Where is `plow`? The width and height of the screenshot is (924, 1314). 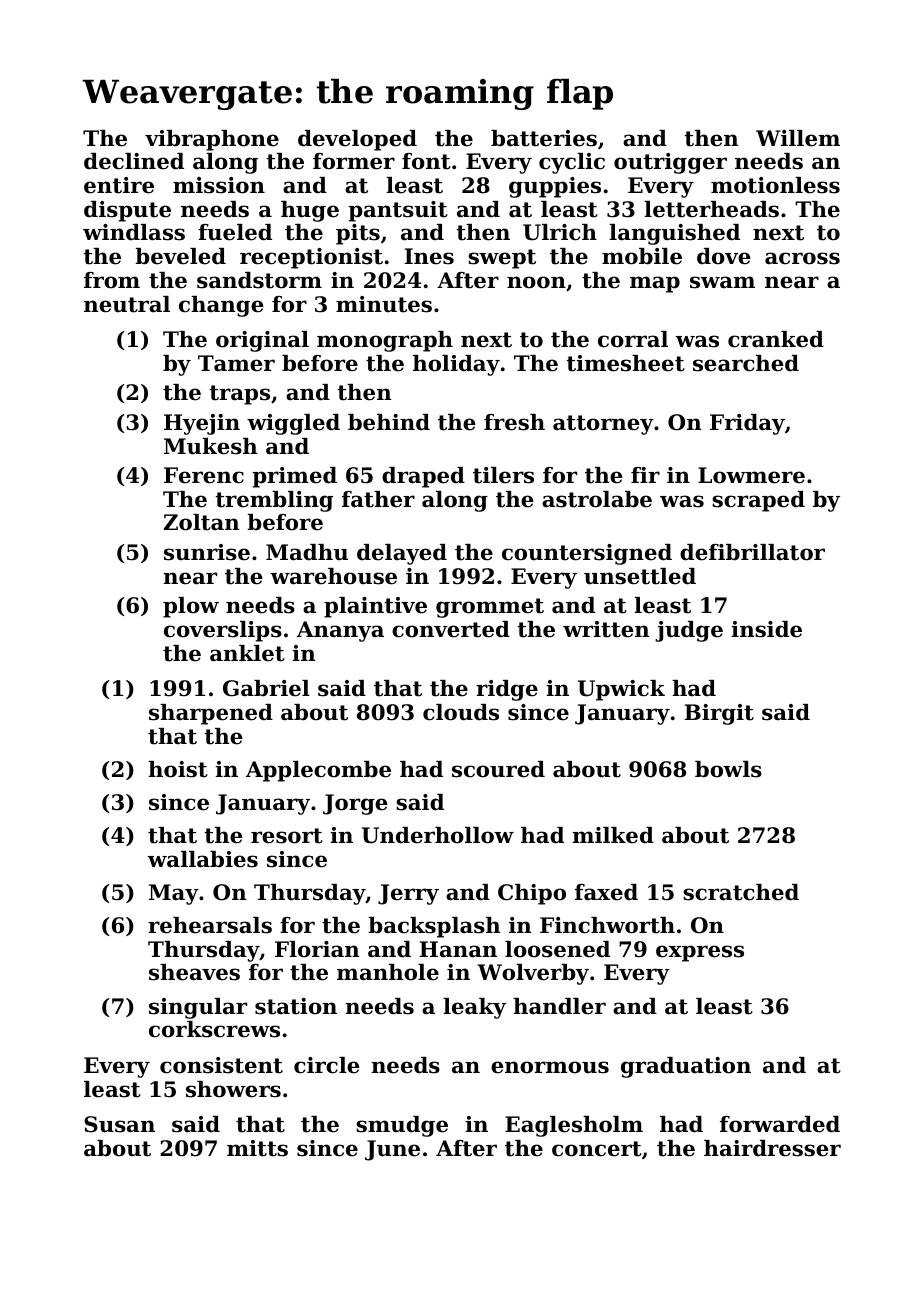
plow is located at coordinates (191, 607).
